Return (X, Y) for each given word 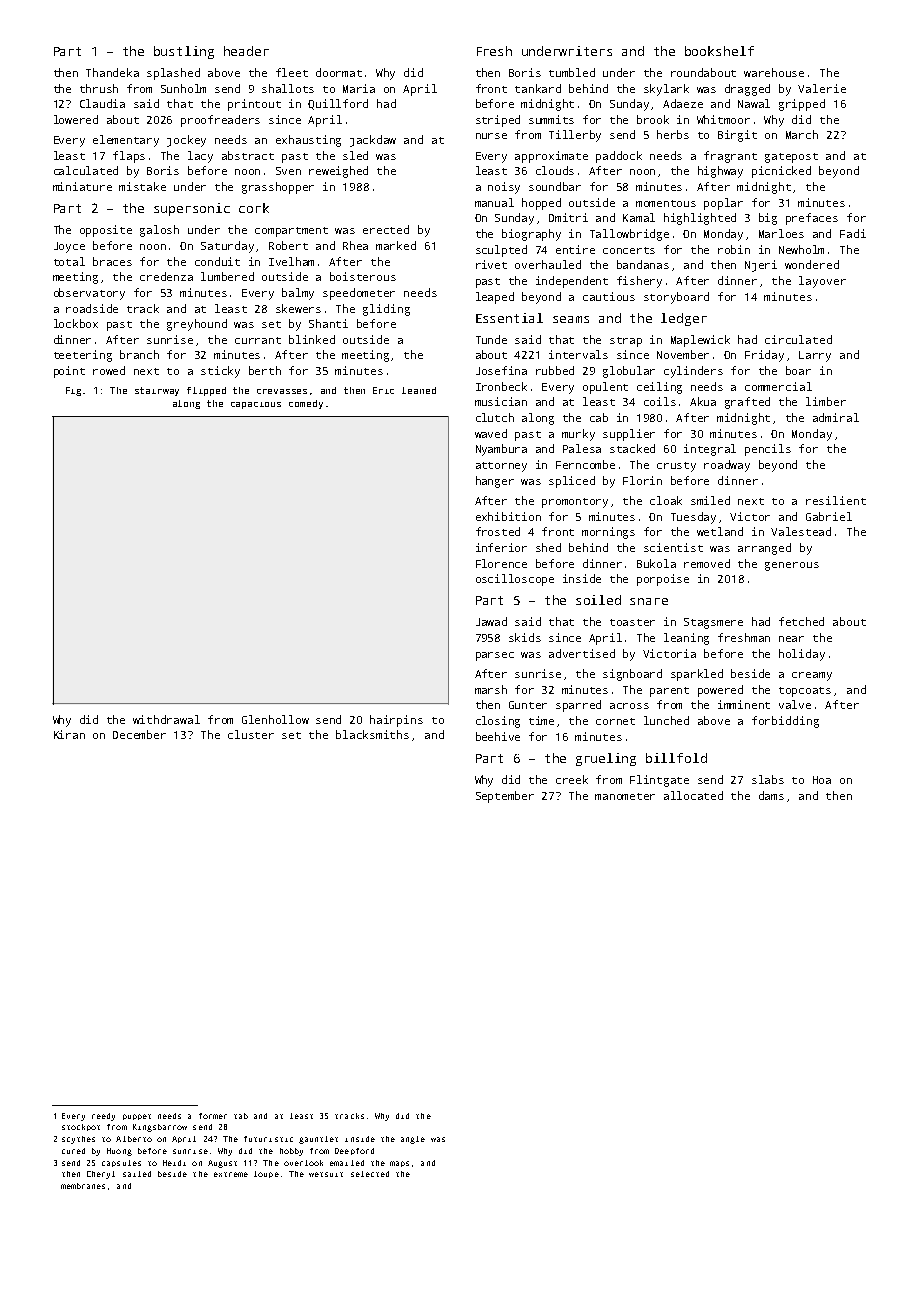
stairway (157, 391)
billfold (676, 758)
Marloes (781, 233)
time (541, 720)
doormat (339, 72)
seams (571, 319)
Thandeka (112, 72)
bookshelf (719, 51)
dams (771, 795)
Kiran (69, 734)
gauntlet (318, 1140)
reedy (103, 1117)
